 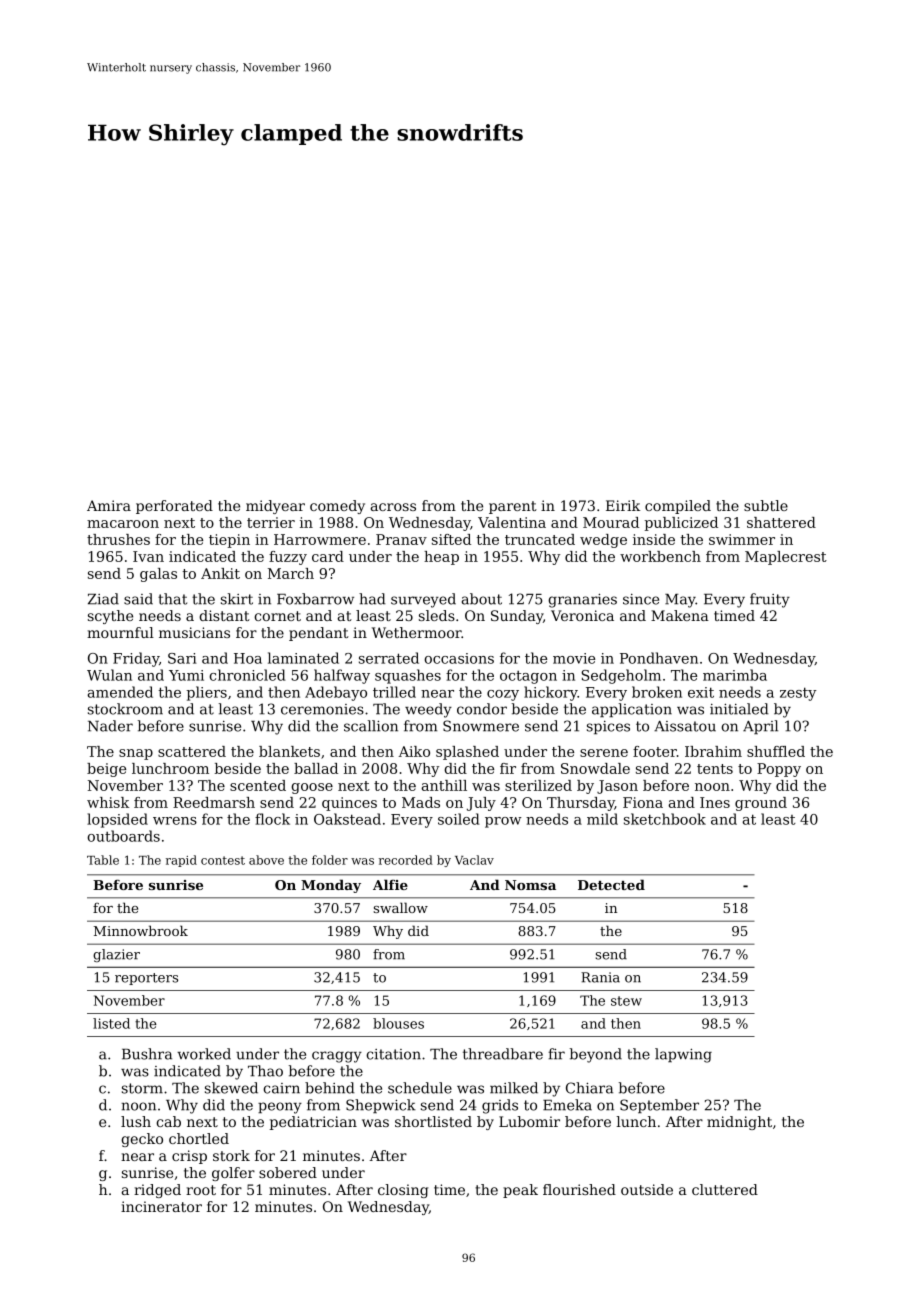 I want to click on whisk, so click(x=108, y=802).
